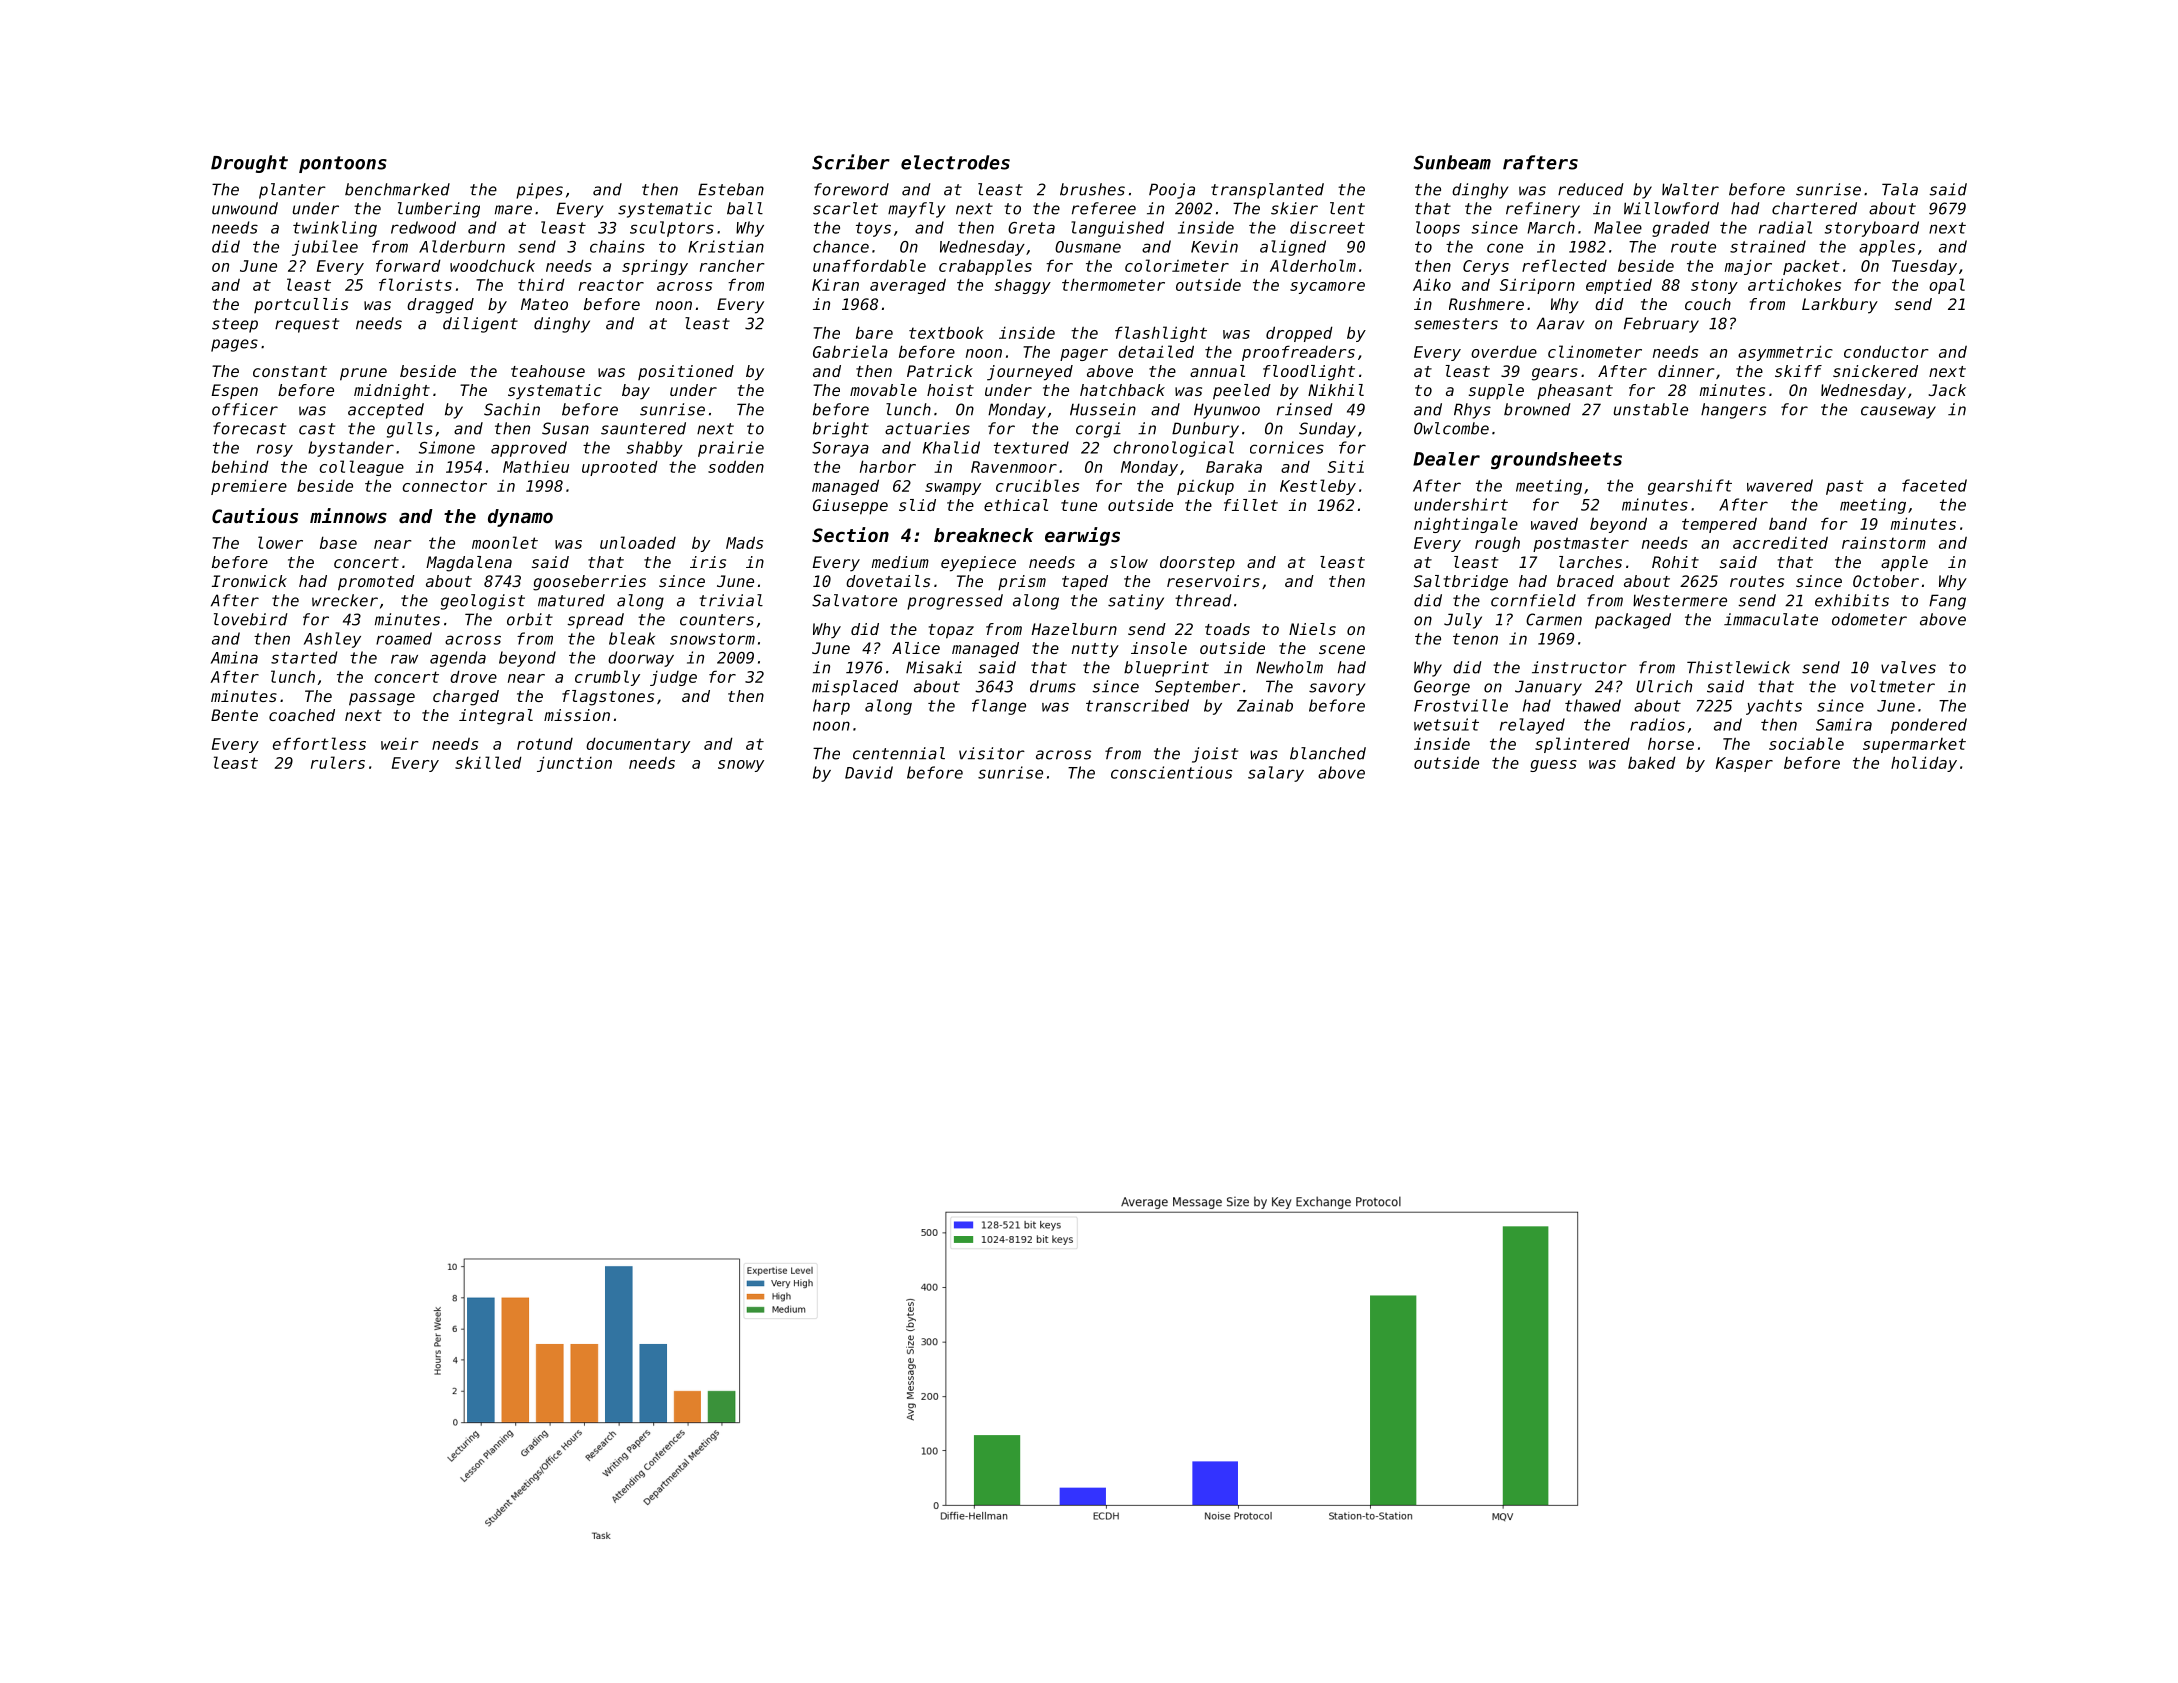 The width and height of the page is (2178, 1683). Describe the element at coordinates (469, 564) in the page. I see `Magdalena` at that location.
